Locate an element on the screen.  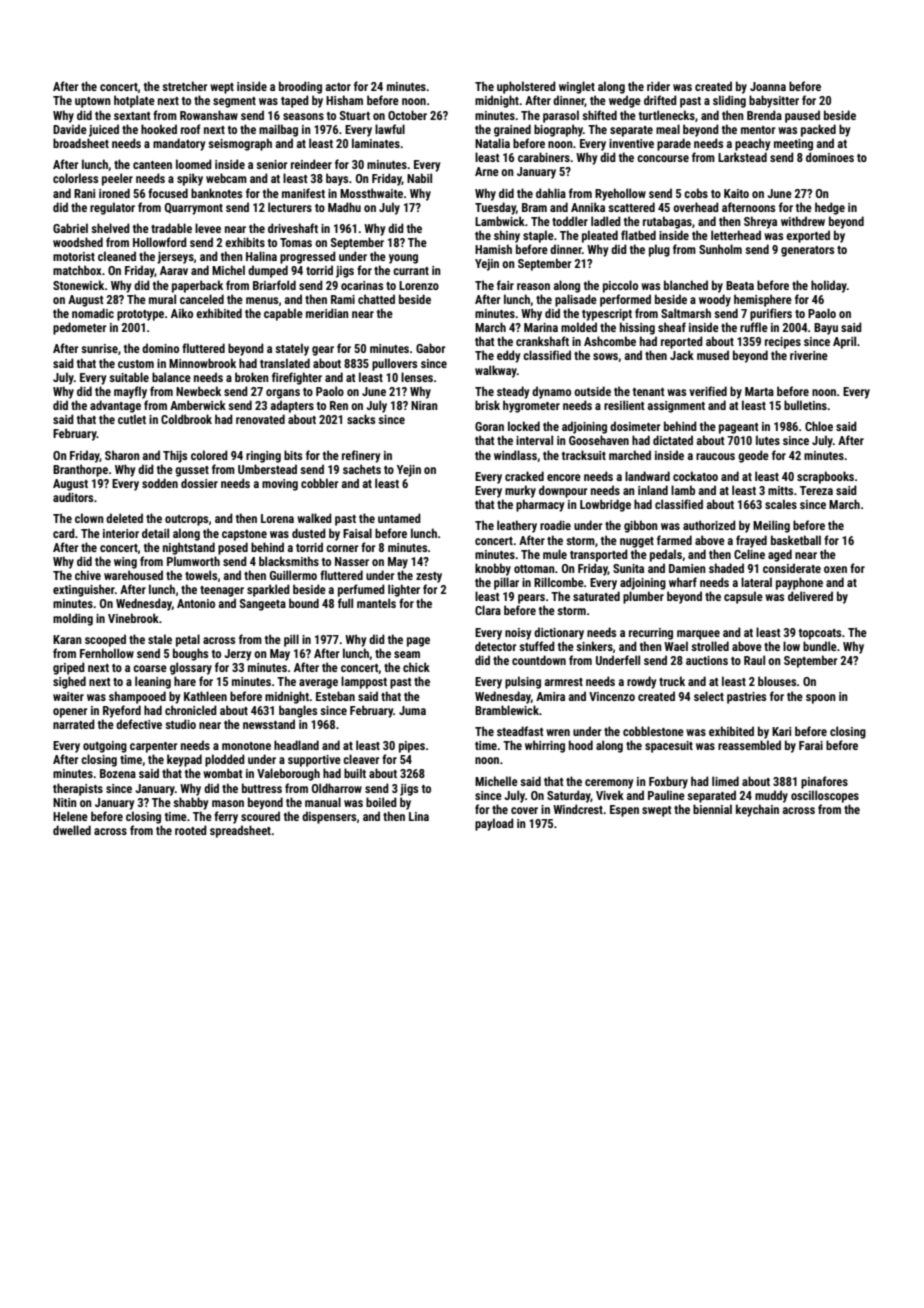
meridian is located at coordinates (327, 313).
